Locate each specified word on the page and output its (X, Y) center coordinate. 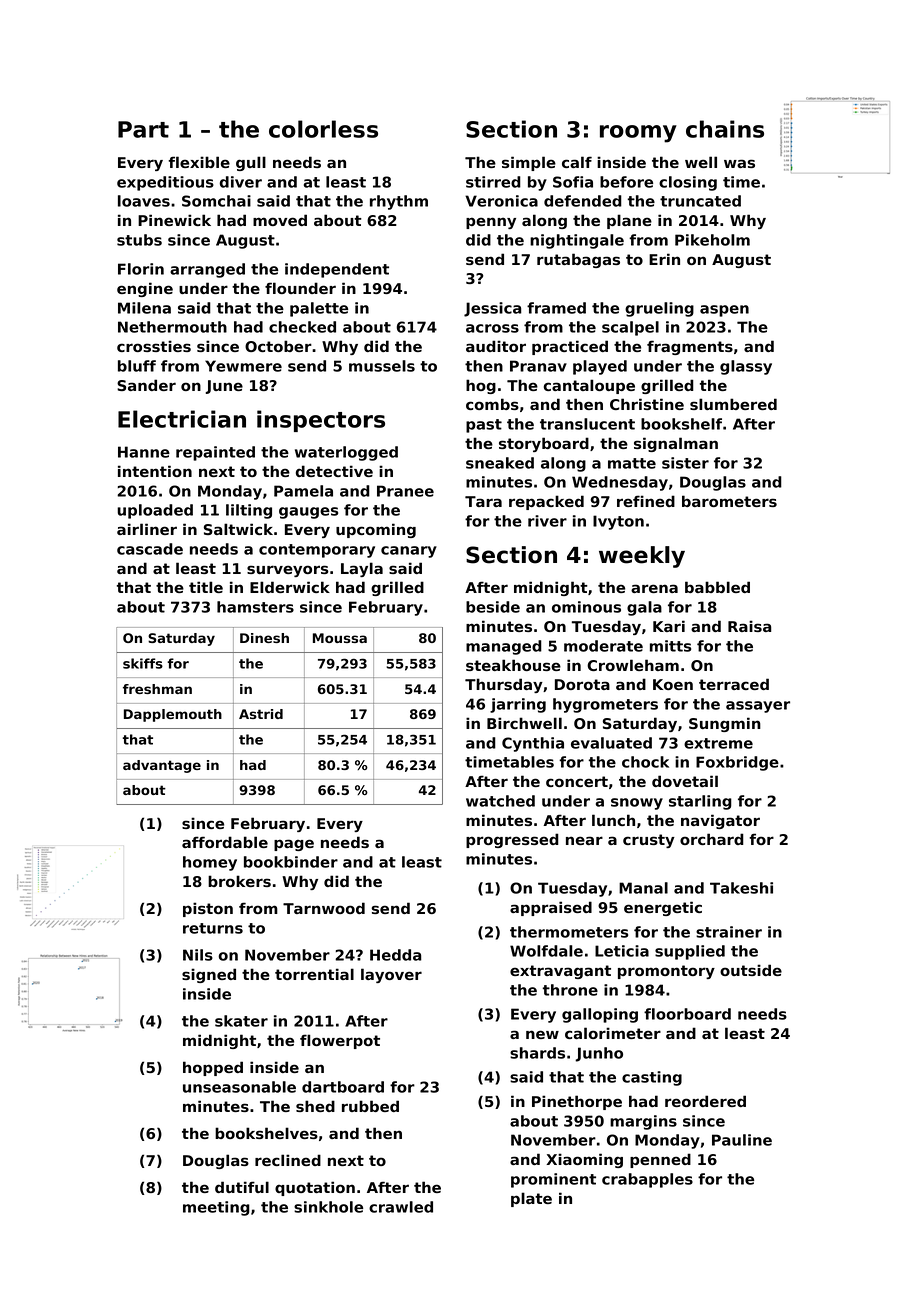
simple (529, 163)
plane (629, 221)
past (484, 426)
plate (531, 1199)
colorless (323, 129)
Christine (647, 404)
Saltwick (238, 529)
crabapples (647, 1180)
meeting (216, 1208)
